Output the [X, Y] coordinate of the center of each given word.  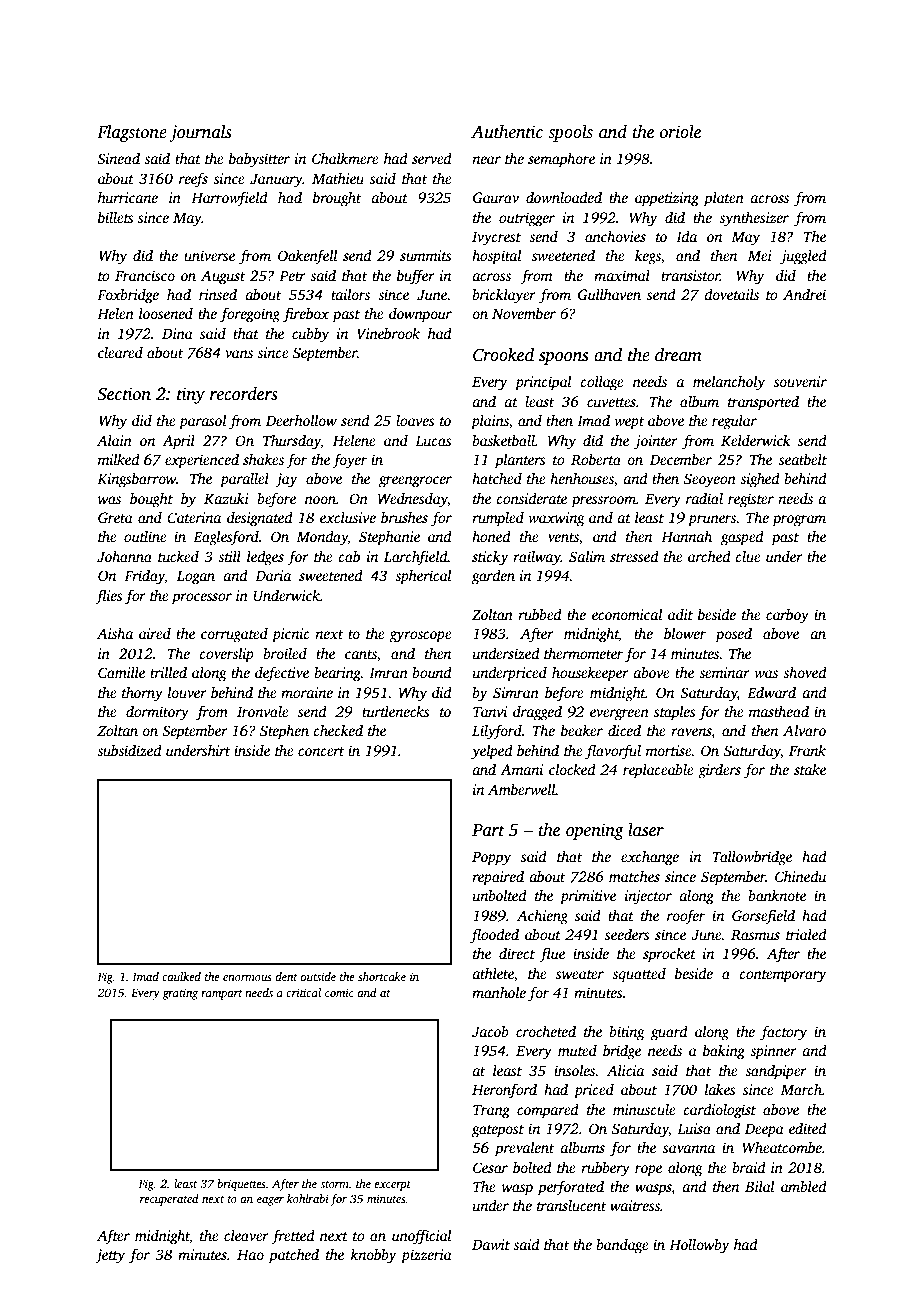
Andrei [804, 294]
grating [180, 994]
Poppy [491, 859]
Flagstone [132, 133]
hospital [496, 257]
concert [321, 751]
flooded [494, 936]
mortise [669, 750]
